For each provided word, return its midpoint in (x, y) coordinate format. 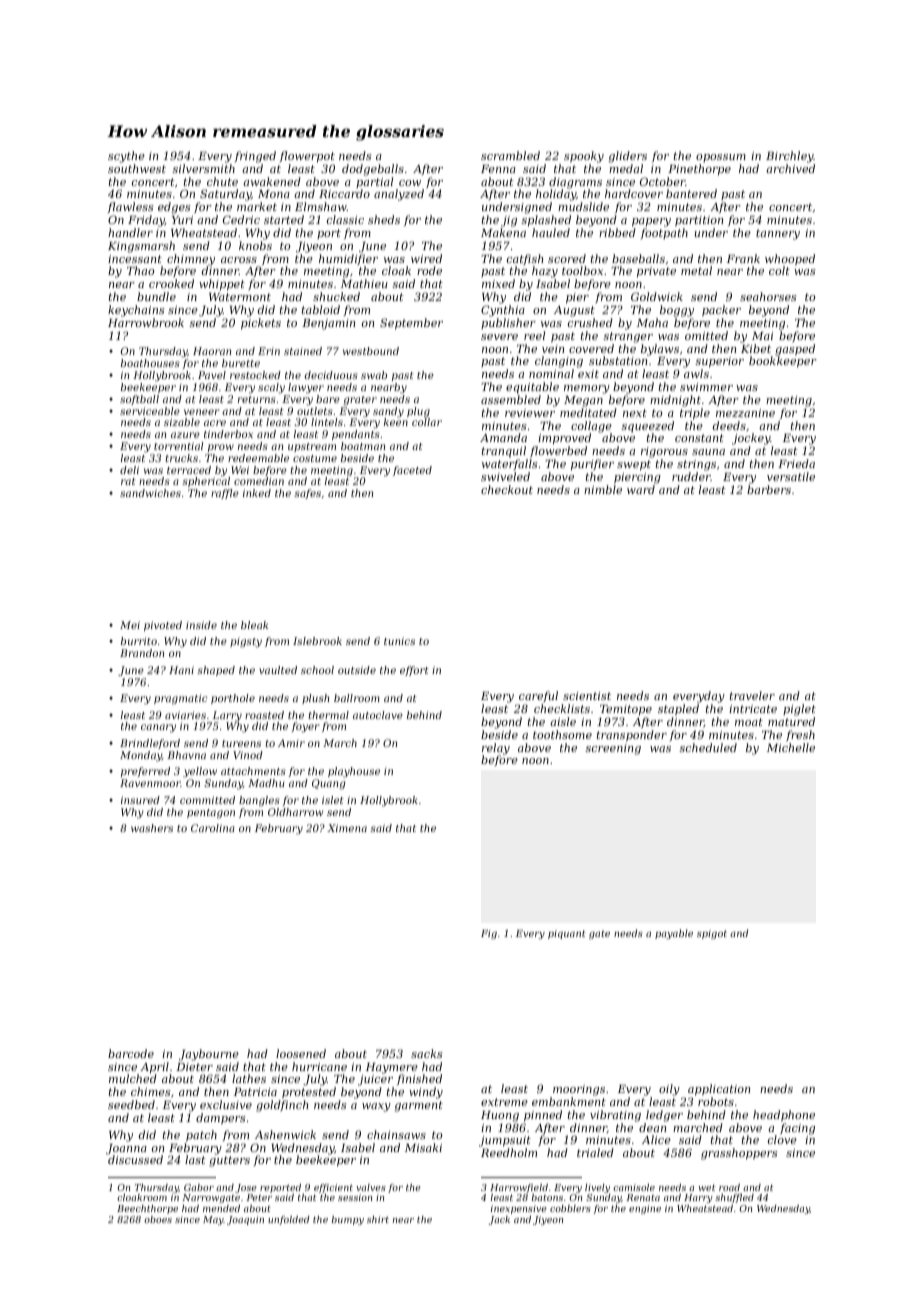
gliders (628, 157)
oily (669, 1090)
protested (309, 1093)
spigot (712, 934)
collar (427, 422)
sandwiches (150, 493)
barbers (769, 489)
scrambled (510, 155)
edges (174, 208)
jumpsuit (505, 1141)
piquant (567, 934)
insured (140, 800)
